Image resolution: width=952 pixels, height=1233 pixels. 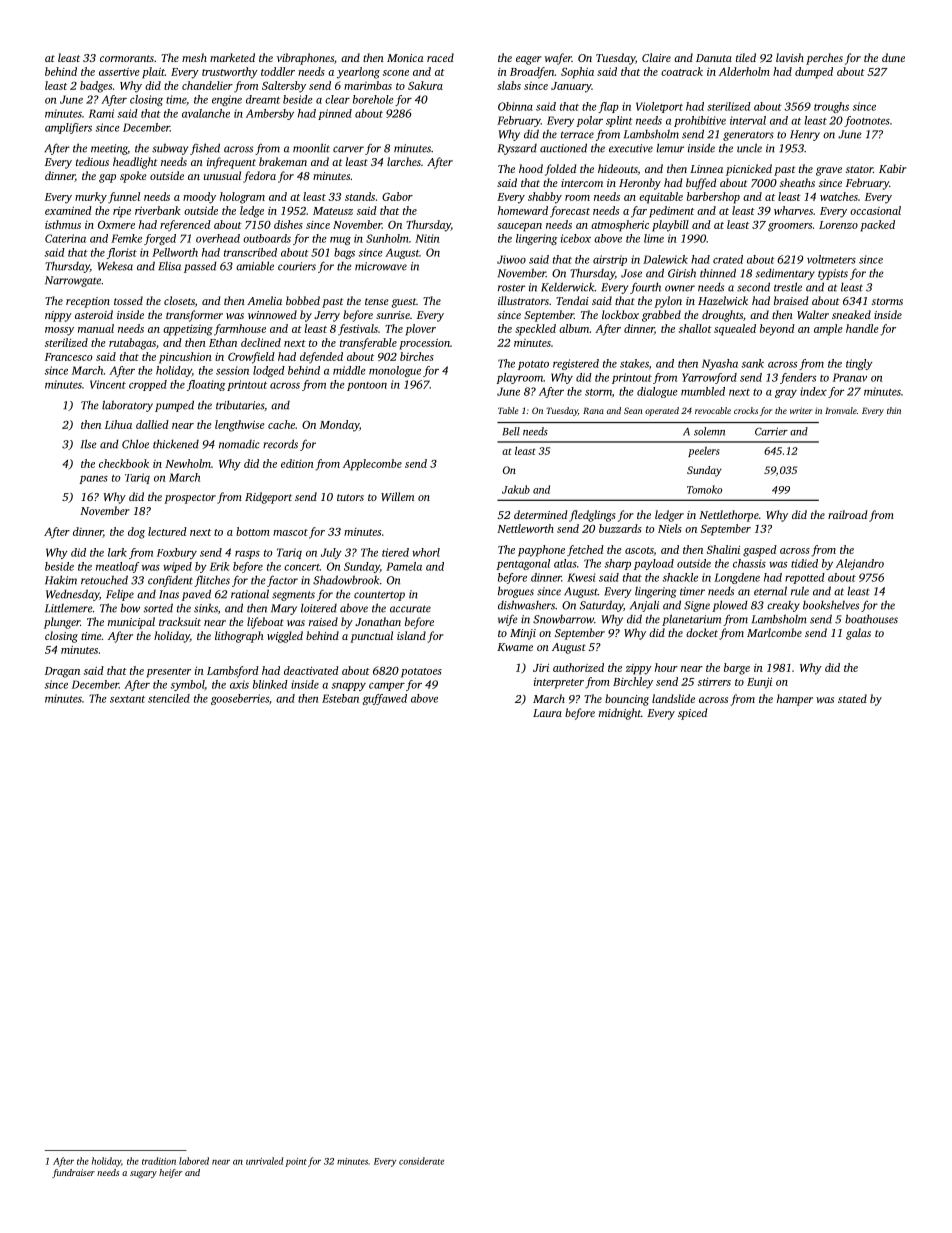 What do you see at coordinates (194, 57) in the screenshot?
I see `mesh` at bounding box center [194, 57].
